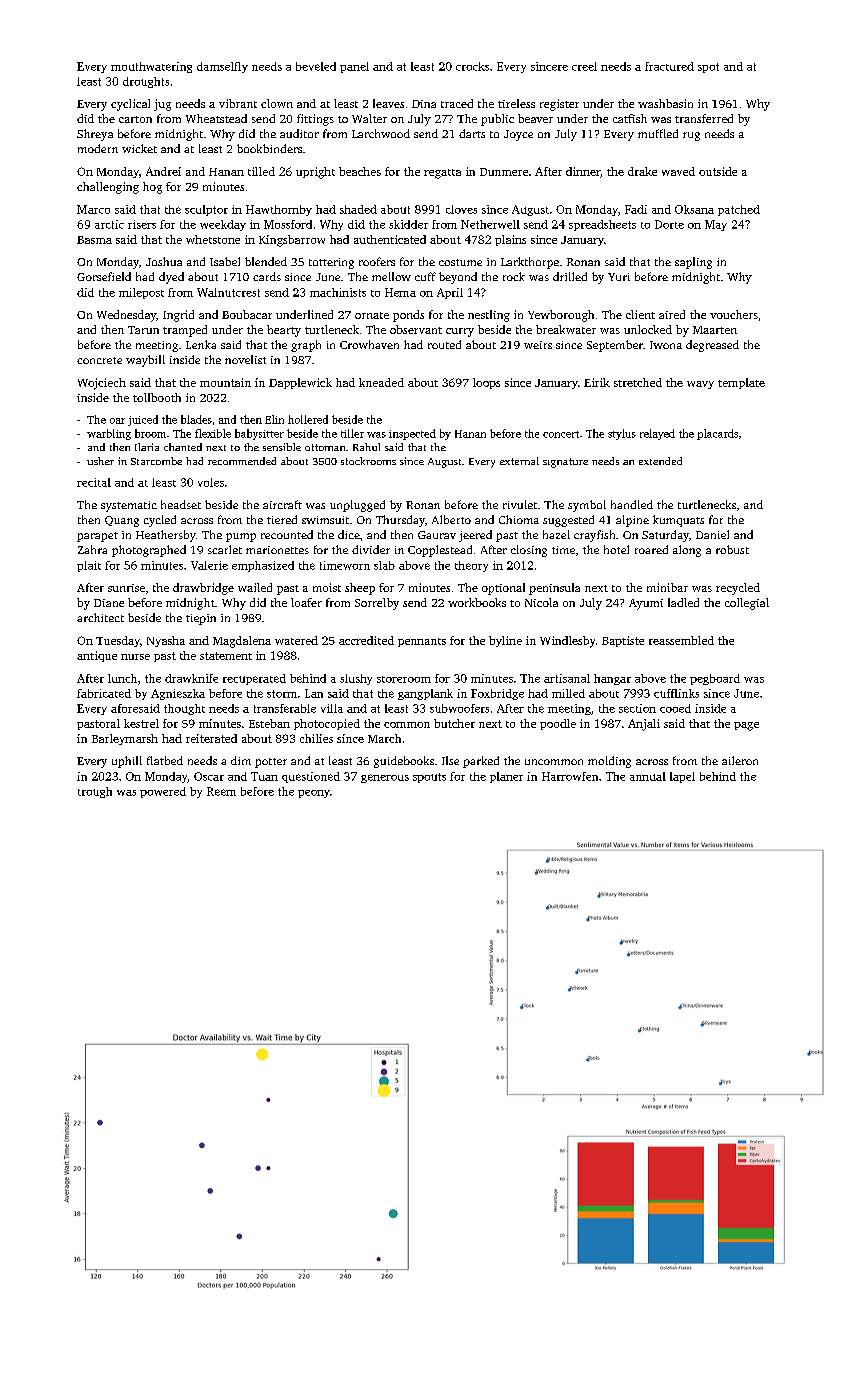  What do you see at coordinates (146, 82) in the screenshot?
I see `droughts` at bounding box center [146, 82].
